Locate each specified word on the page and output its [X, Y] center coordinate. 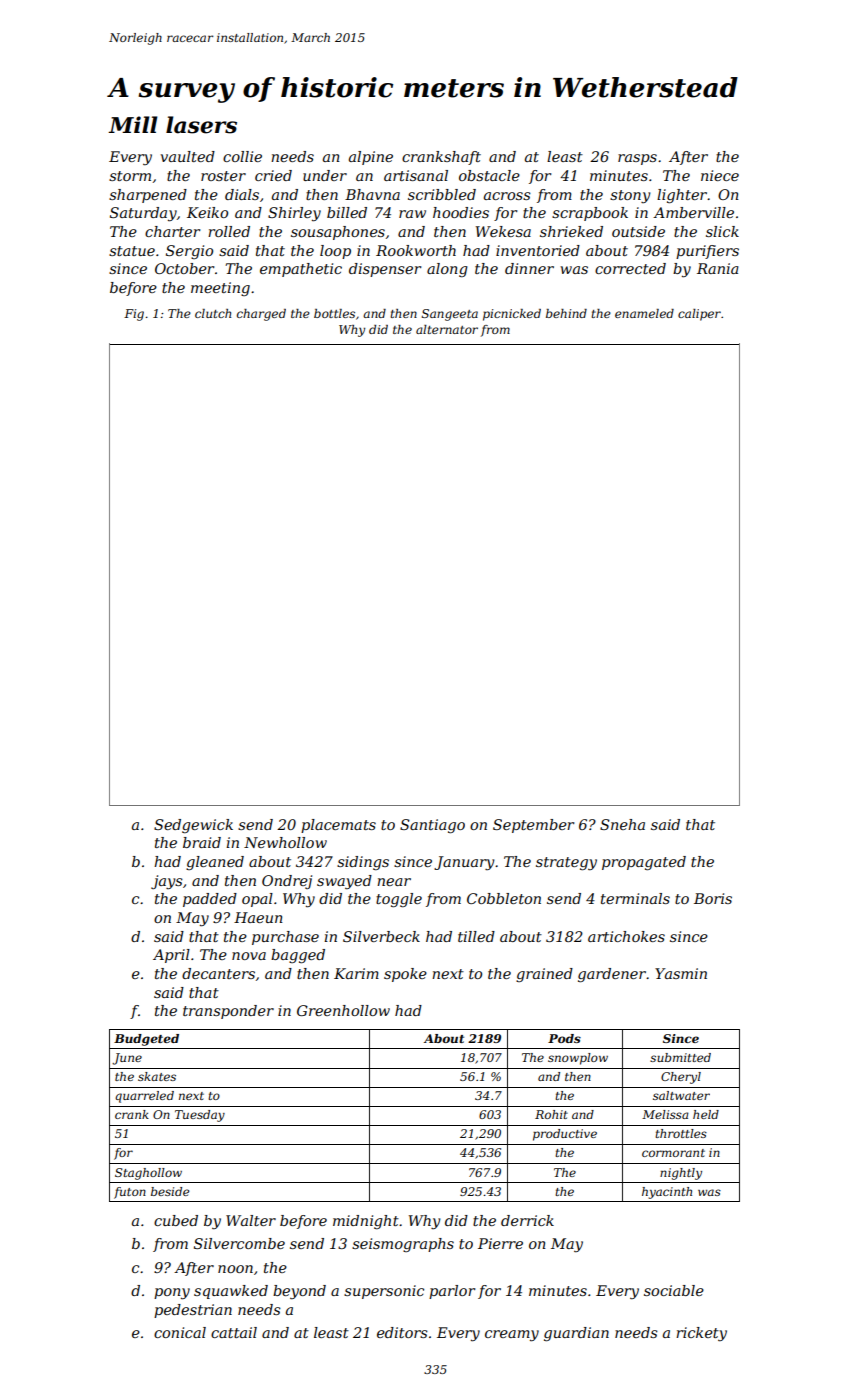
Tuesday [200, 1116]
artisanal [416, 175]
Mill [132, 124]
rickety [701, 1334]
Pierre [500, 1243]
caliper [699, 315]
